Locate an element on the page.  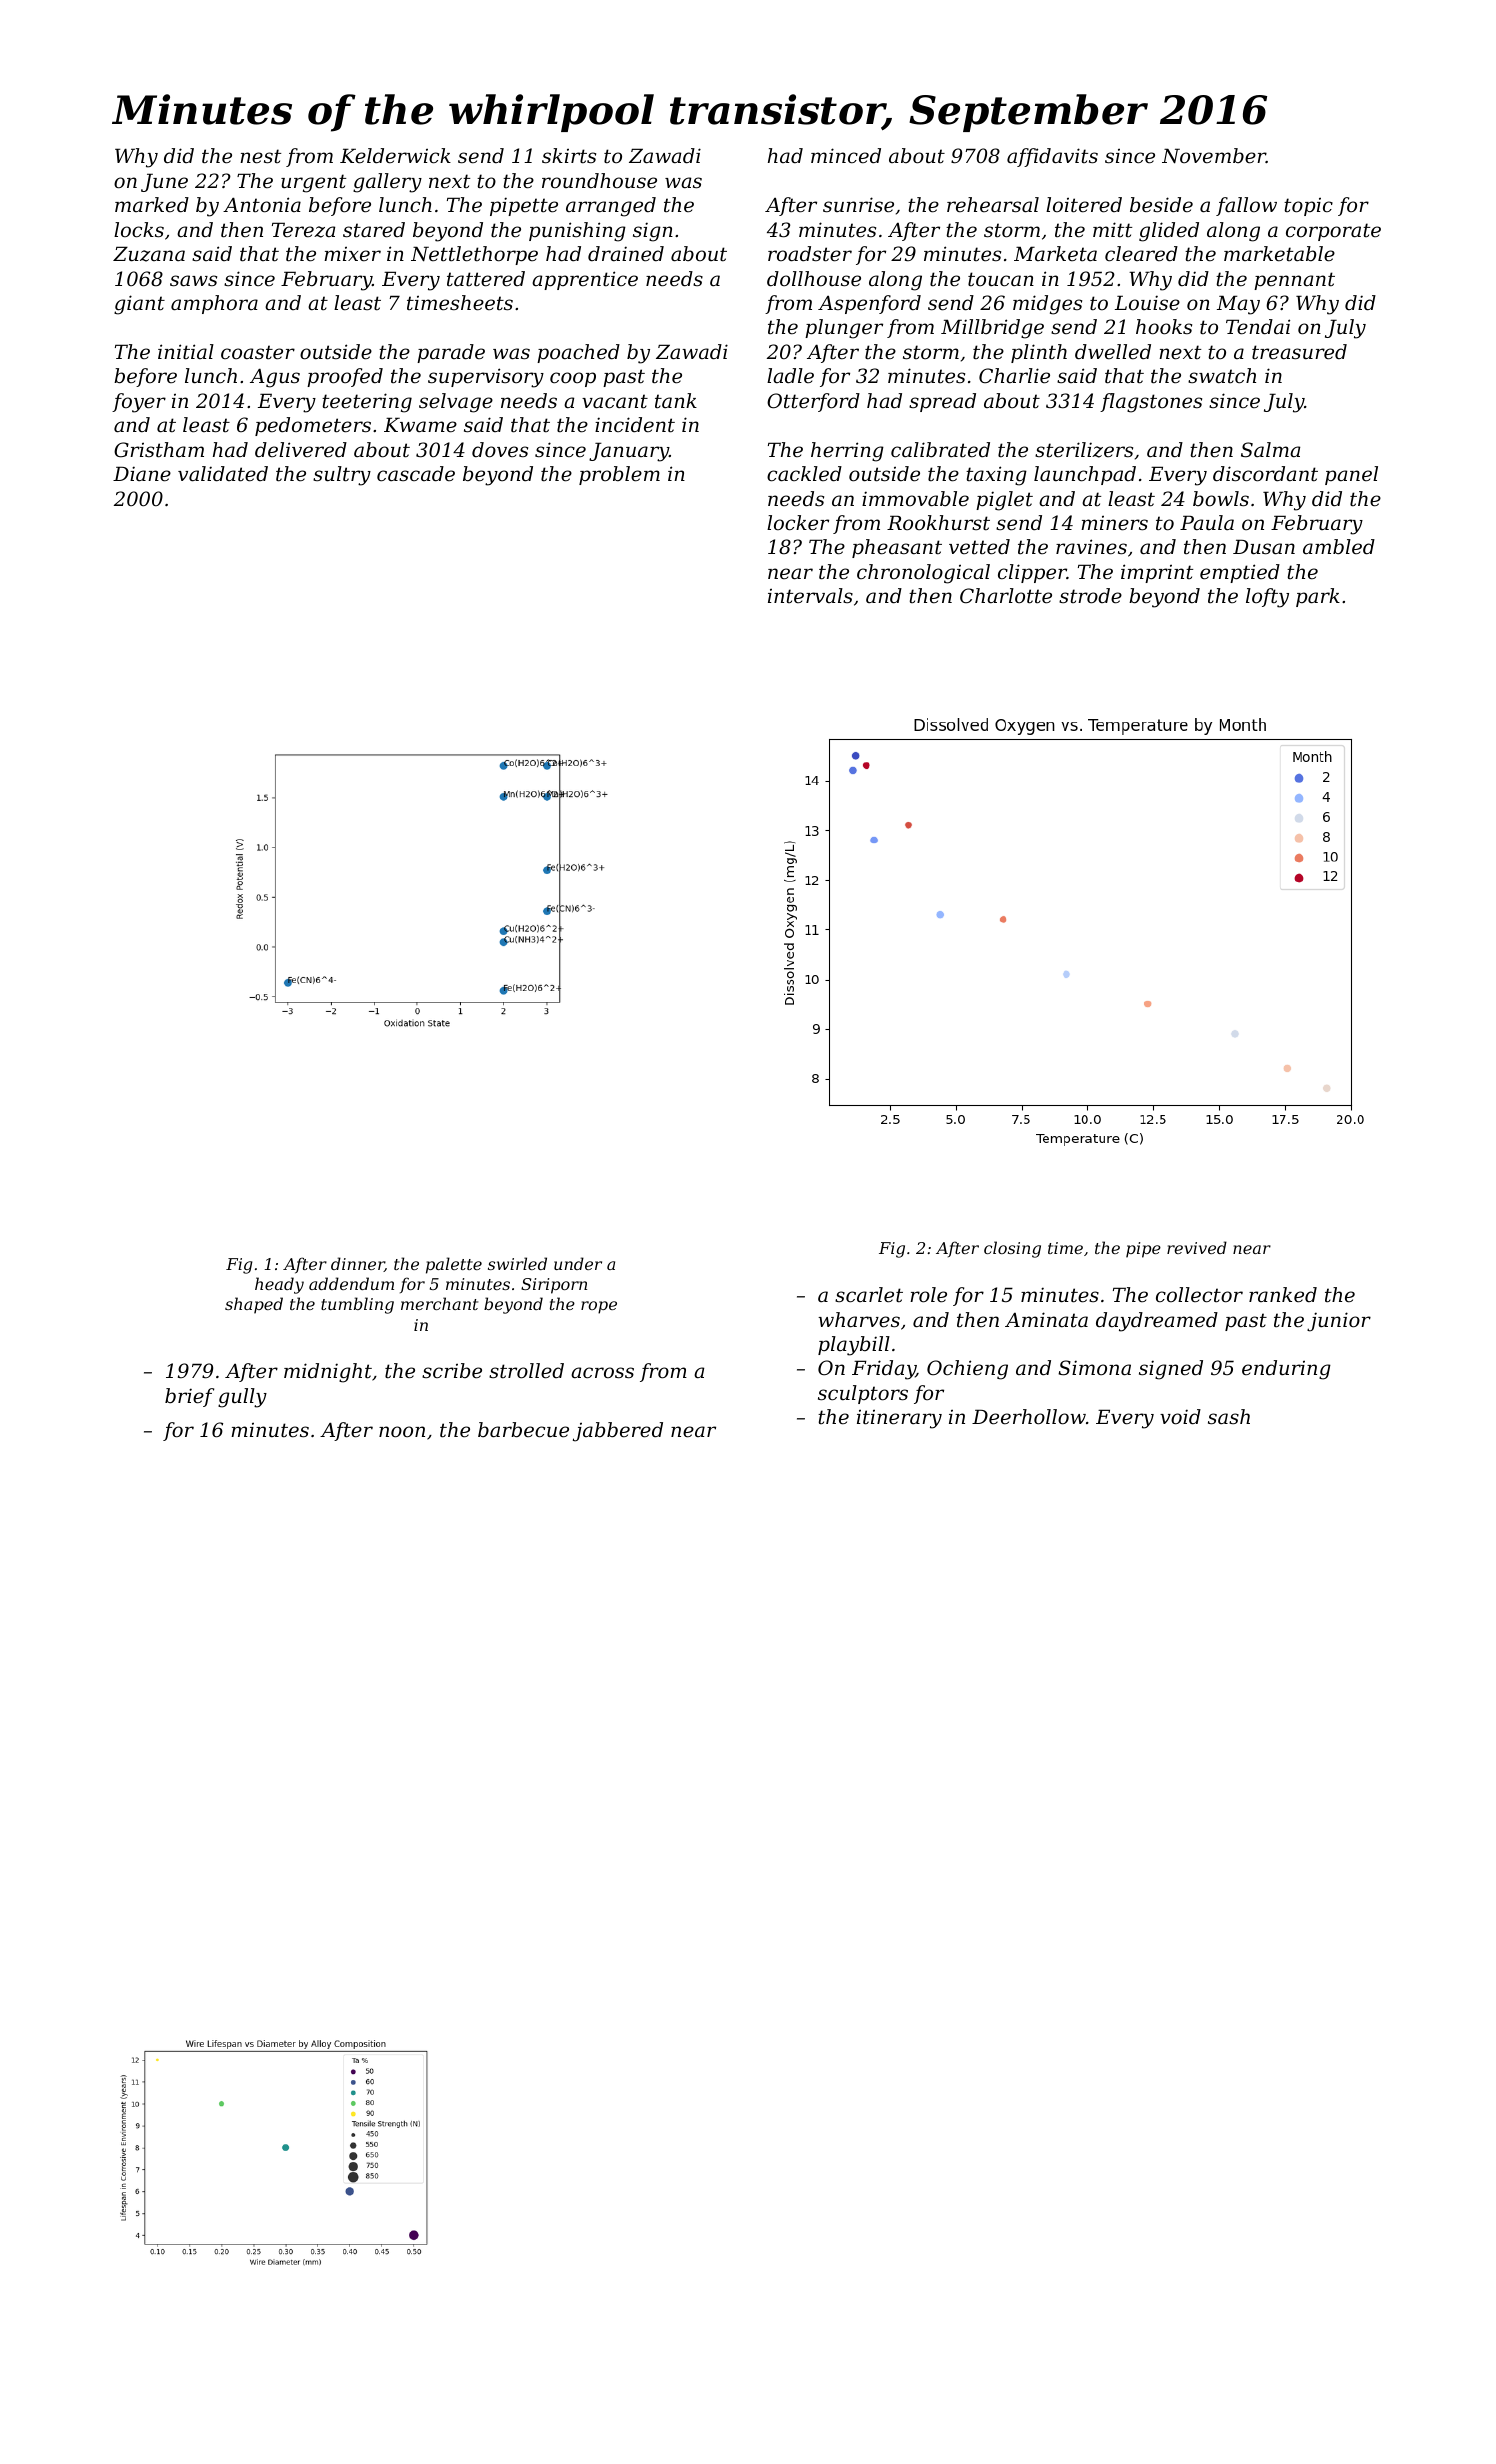
sunrise is located at coordinates (858, 205).
